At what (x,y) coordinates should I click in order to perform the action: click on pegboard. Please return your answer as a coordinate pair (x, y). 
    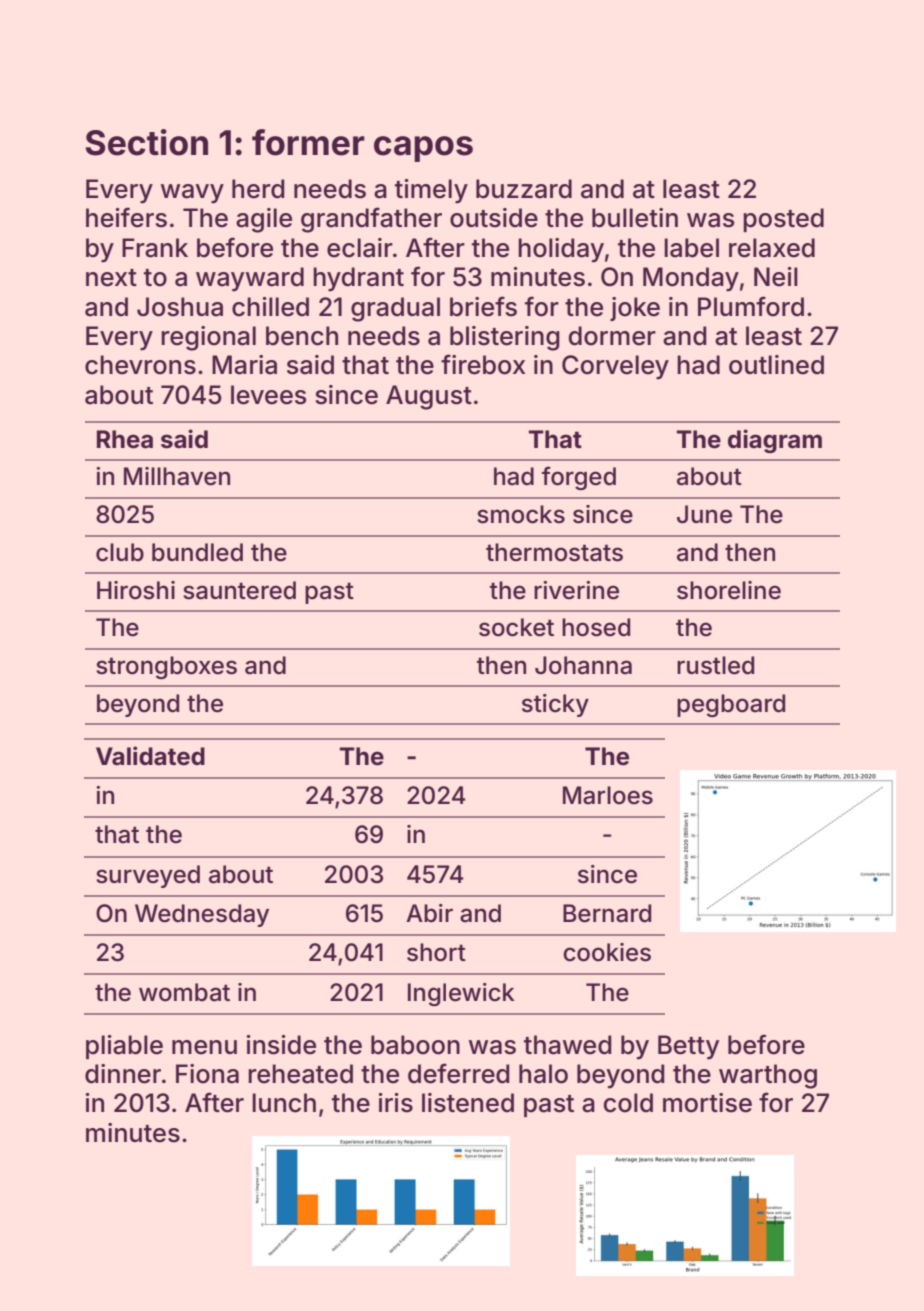
    Looking at the image, I should click on (731, 705).
